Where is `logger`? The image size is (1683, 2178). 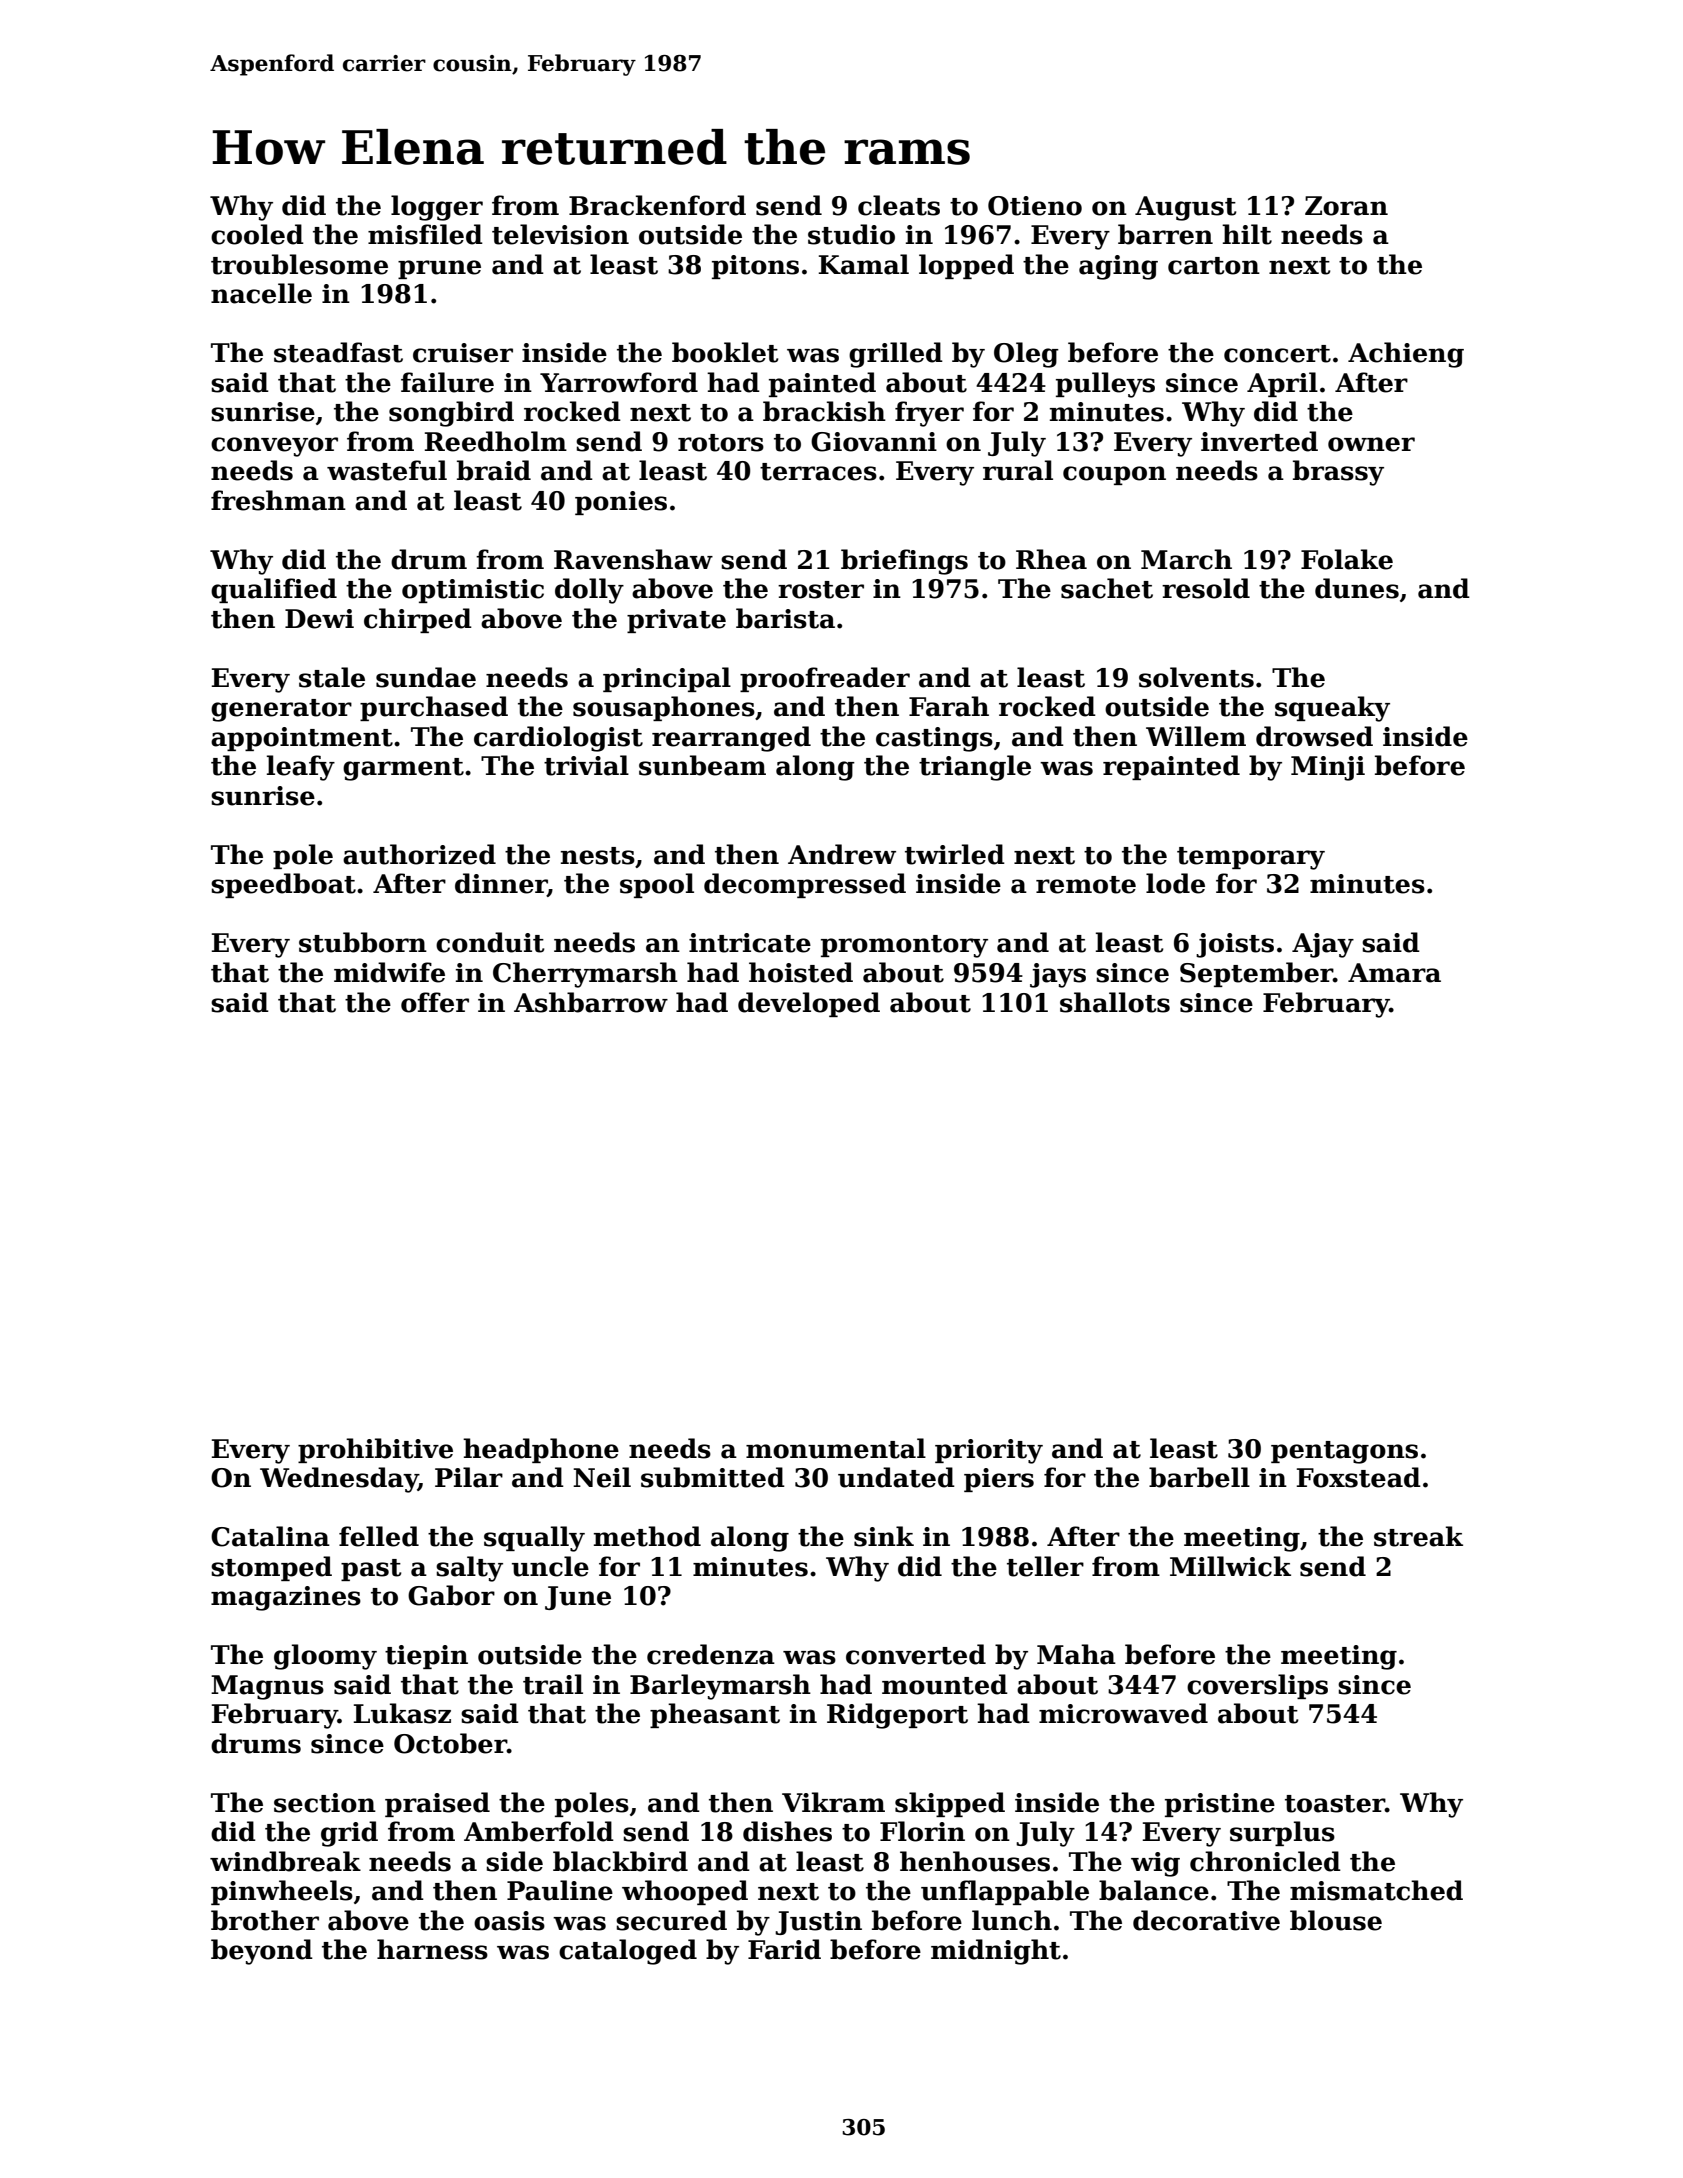
logger is located at coordinates (437, 208).
